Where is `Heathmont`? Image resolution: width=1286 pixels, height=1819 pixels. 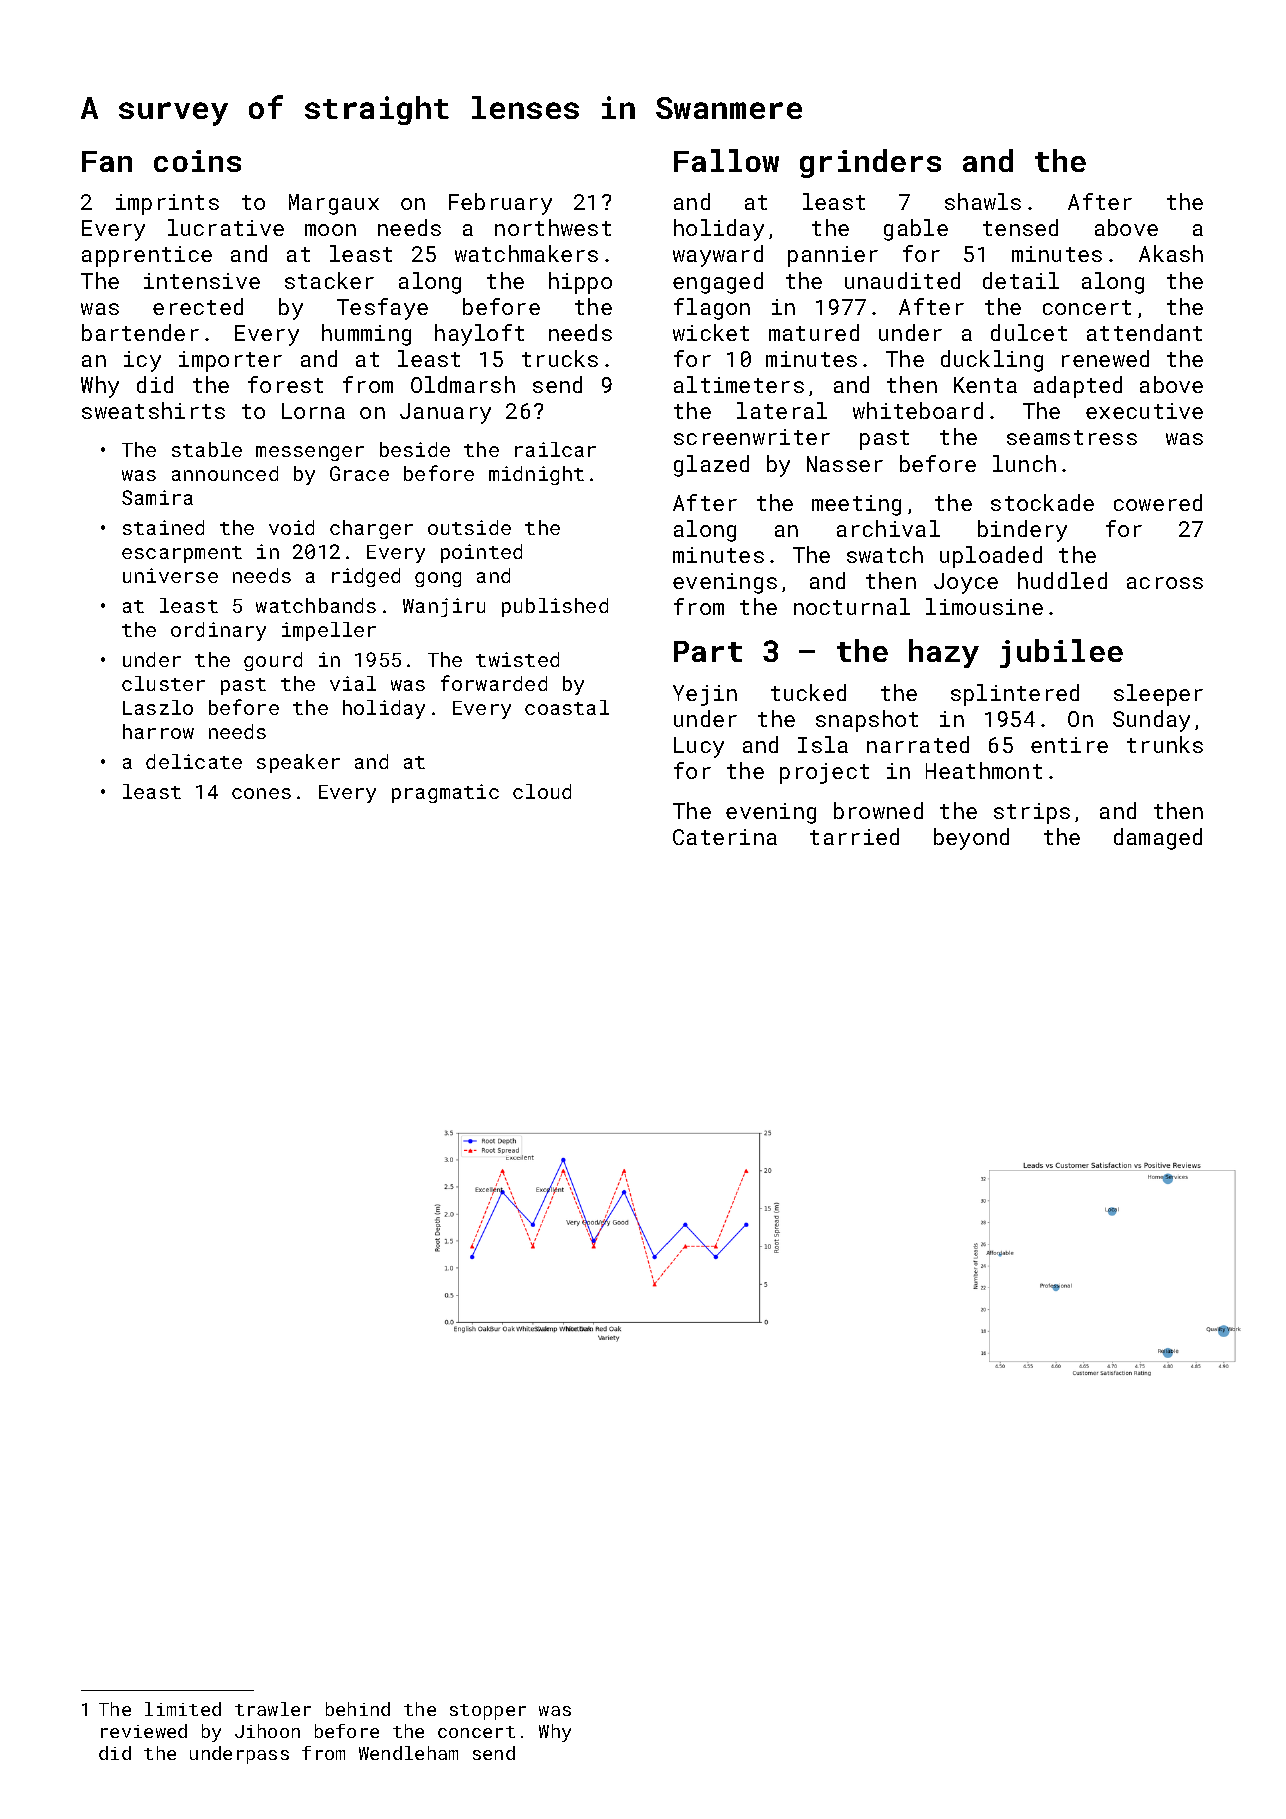
Heathmont is located at coordinates (984, 770).
